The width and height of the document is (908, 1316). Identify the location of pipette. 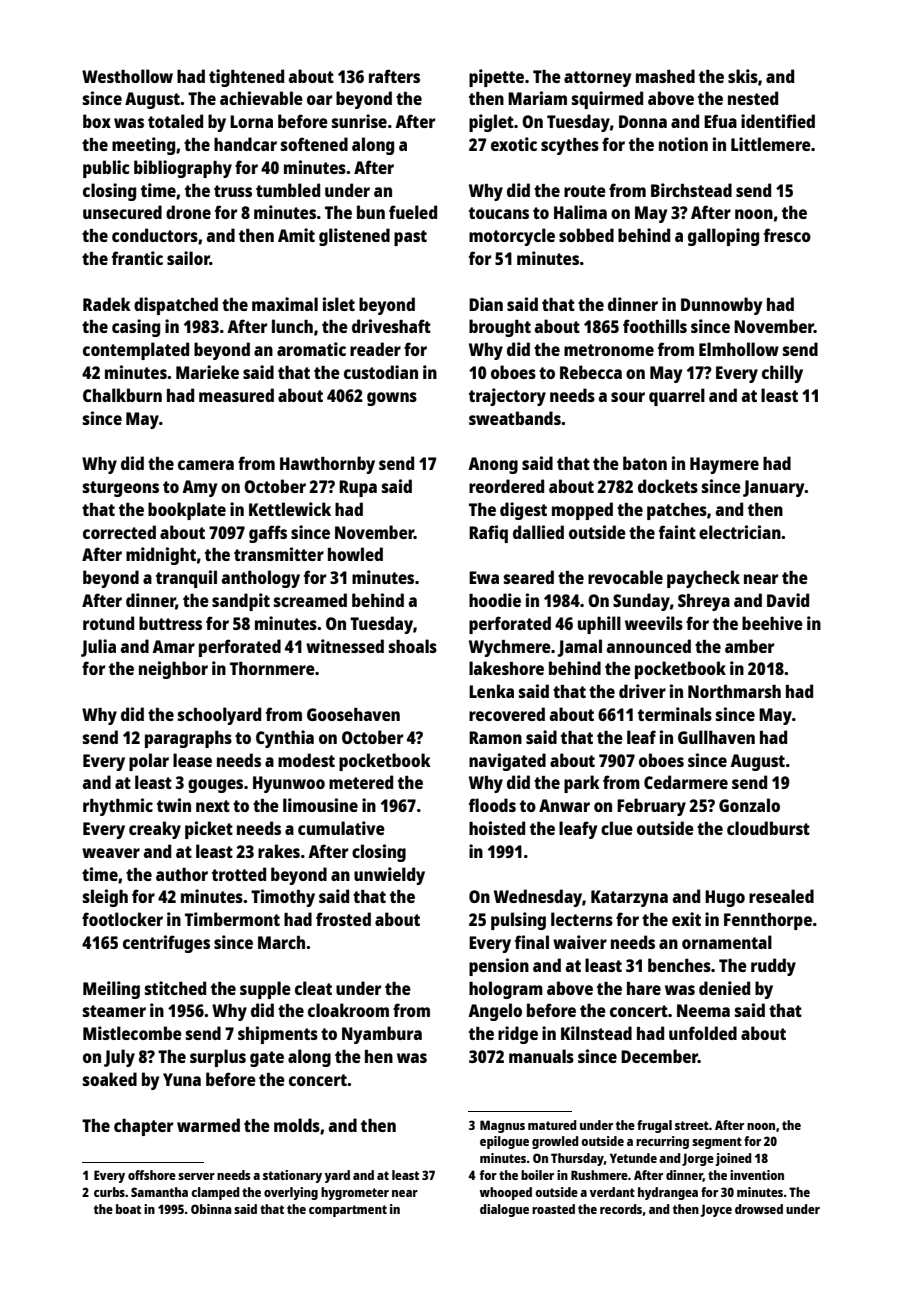
(496, 78).
